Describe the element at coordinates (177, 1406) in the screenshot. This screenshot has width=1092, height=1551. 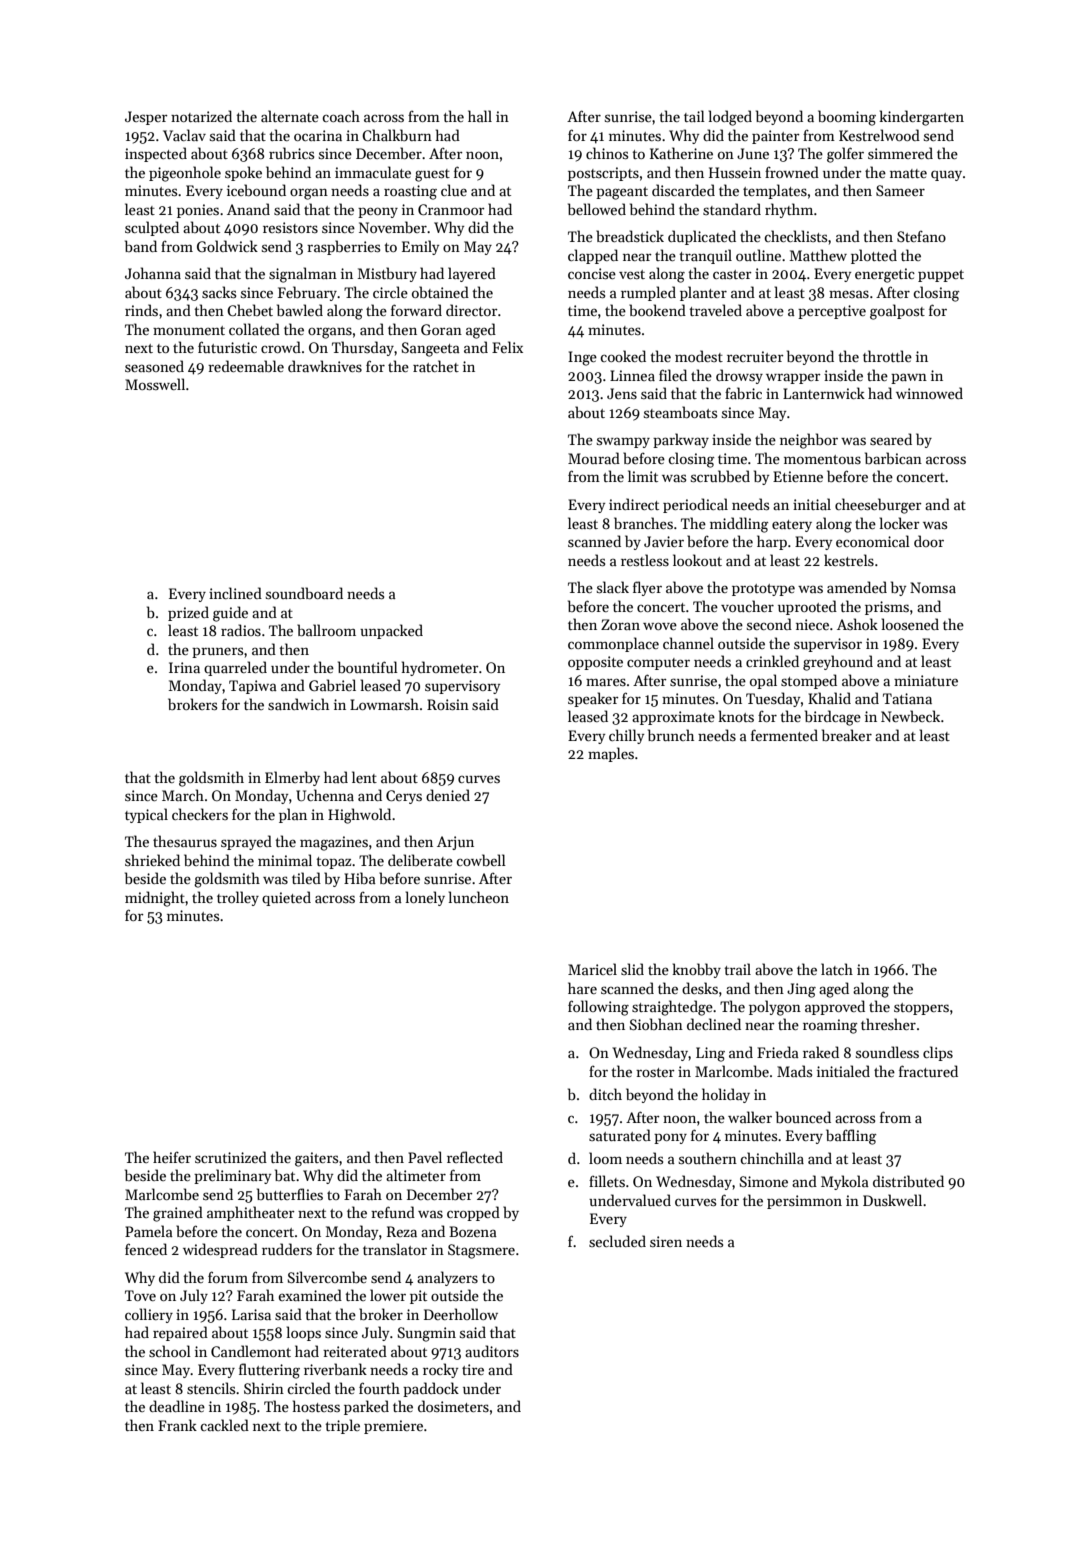
I see `deadline` at that location.
